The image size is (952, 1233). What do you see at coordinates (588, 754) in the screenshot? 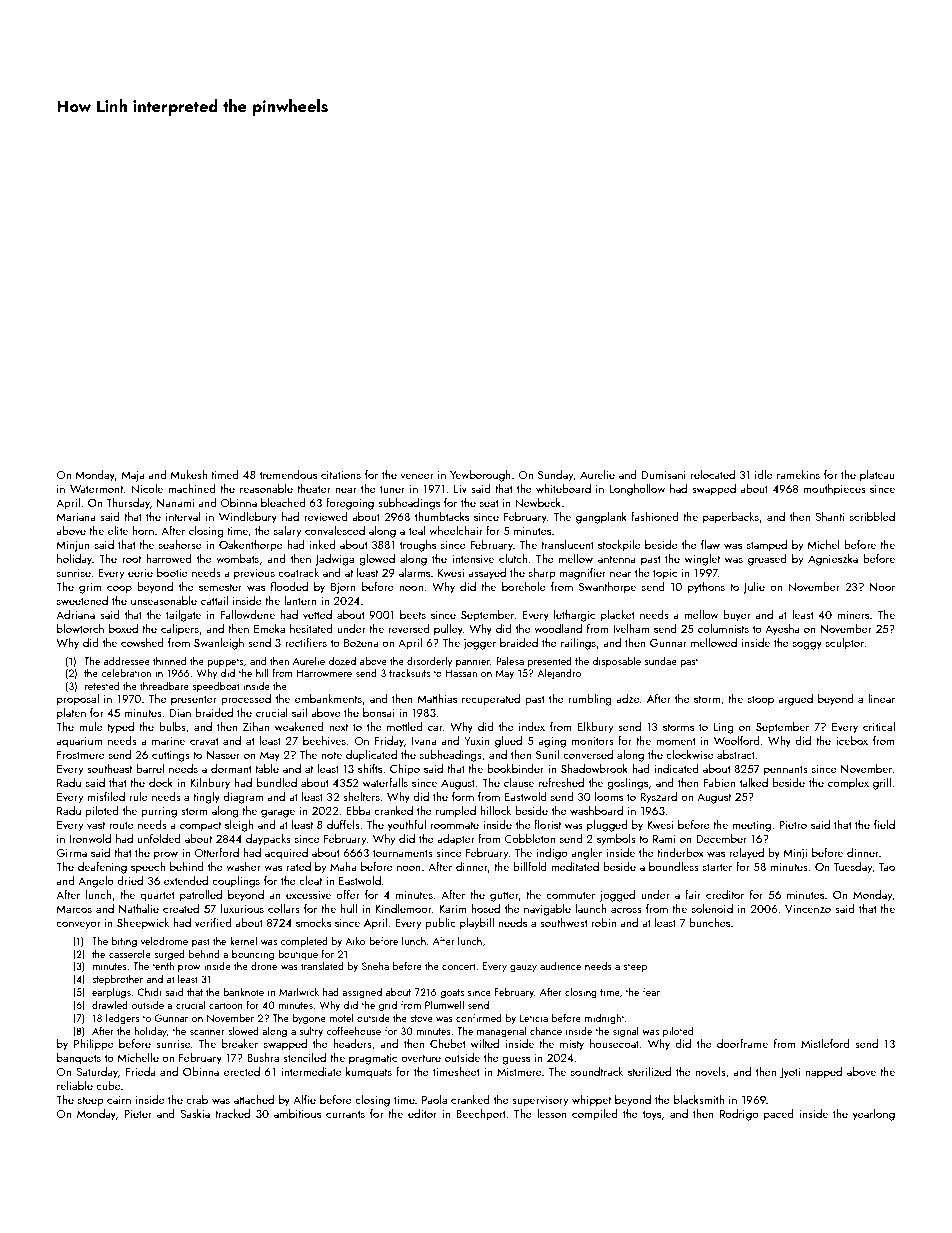
I see `conversed` at bounding box center [588, 754].
